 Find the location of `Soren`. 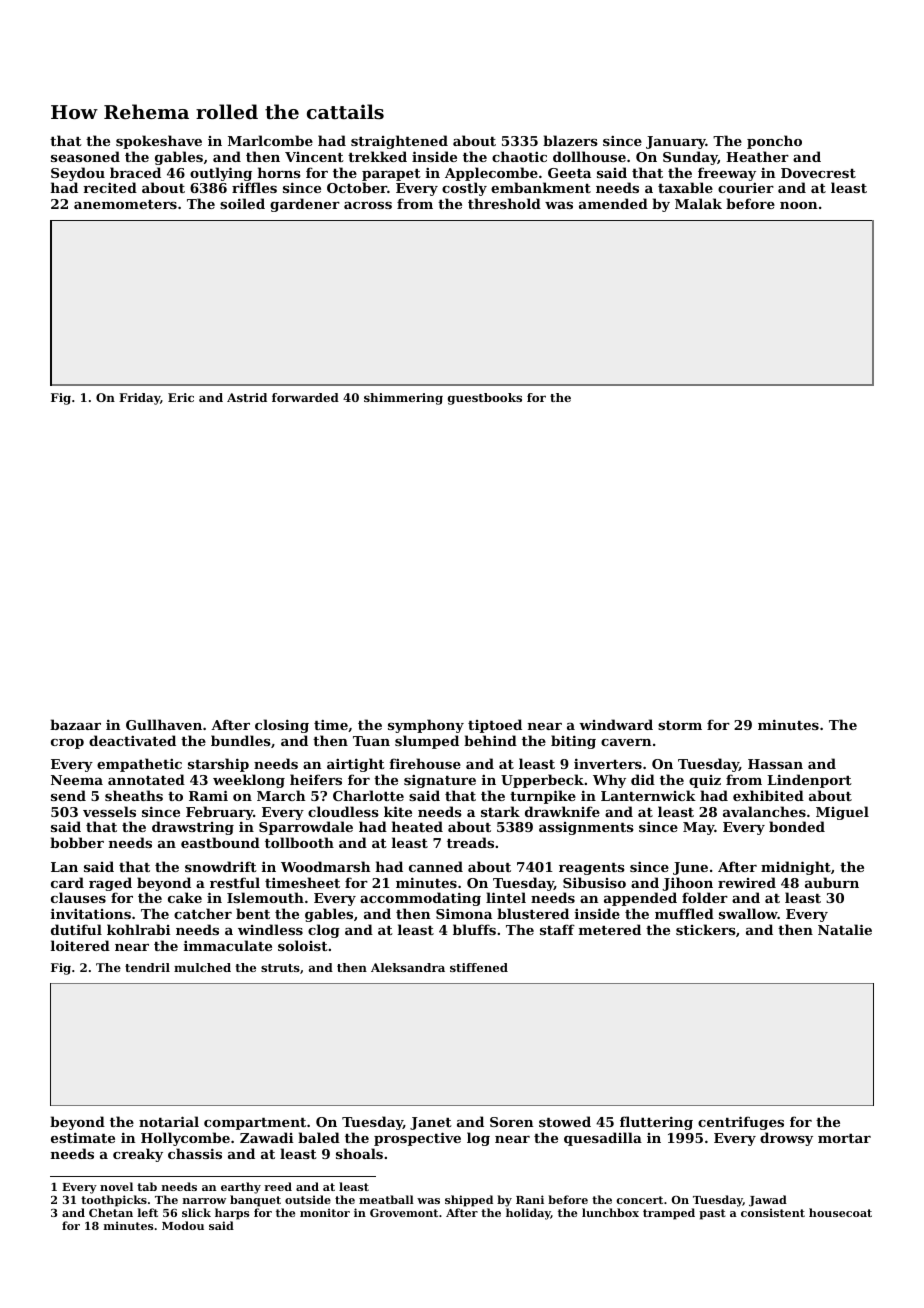

Soren is located at coordinates (511, 1122).
